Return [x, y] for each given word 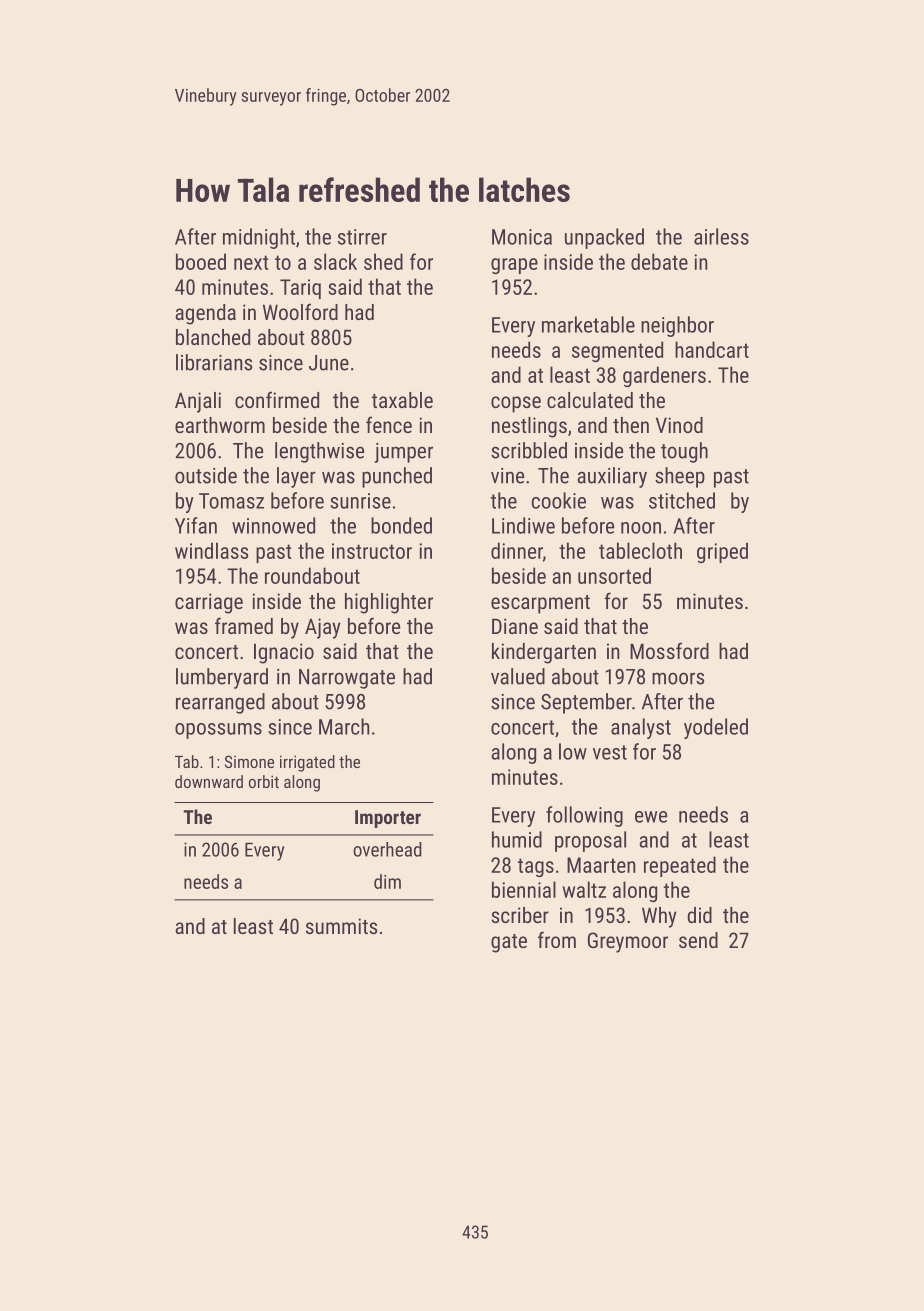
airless [721, 236]
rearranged [220, 703]
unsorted [614, 575]
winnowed [273, 525]
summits [341, 926]
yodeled [716, 728]
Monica [522, 237]
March [344, 726]
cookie [559, 500]
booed [201, 261]
